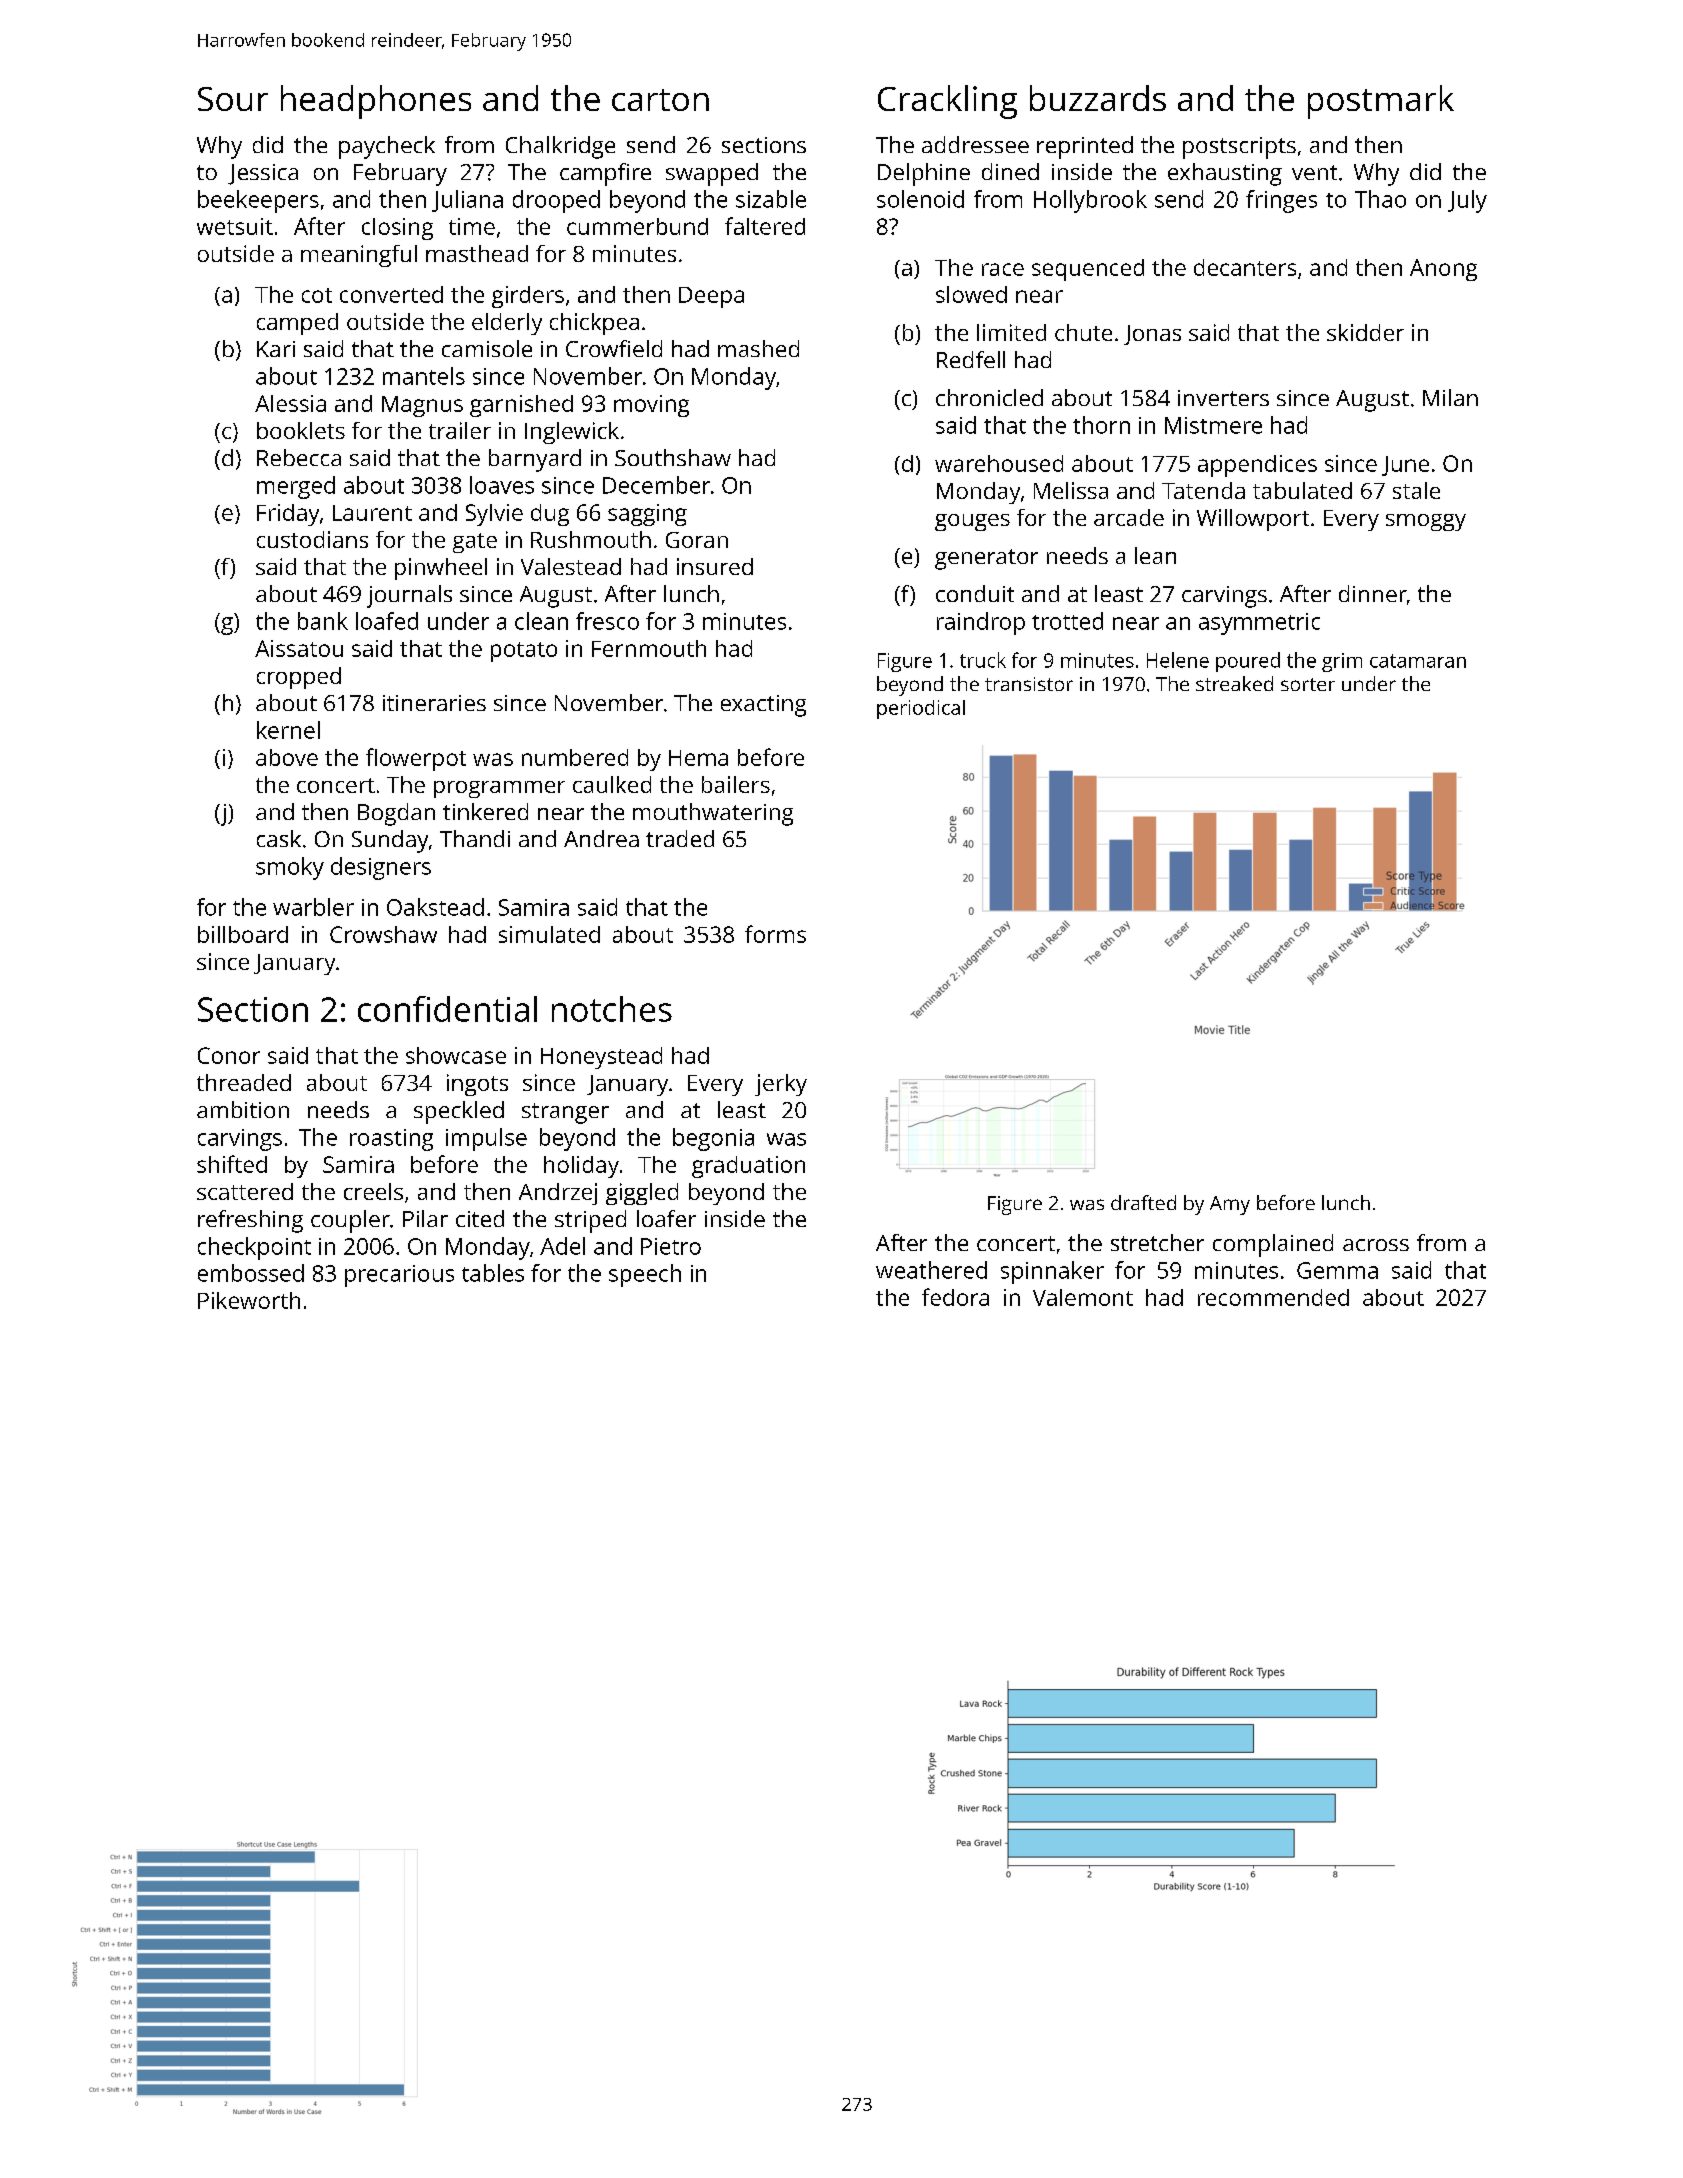 The width and height of the screenshot is (1683, 2178). I want to click on loaves, so click(502, 485).
